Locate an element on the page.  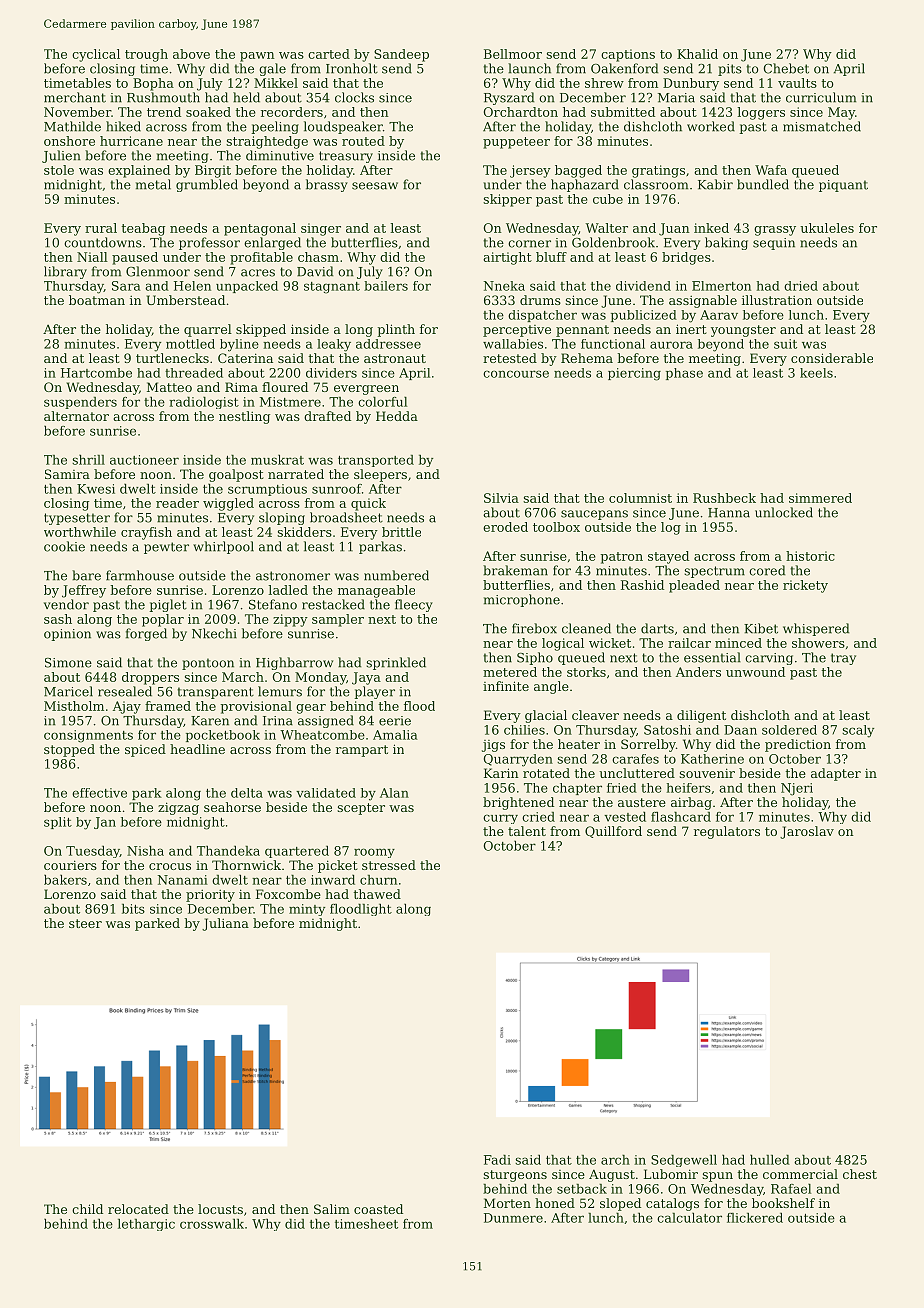
bits is located at coordinates (133, 909).
